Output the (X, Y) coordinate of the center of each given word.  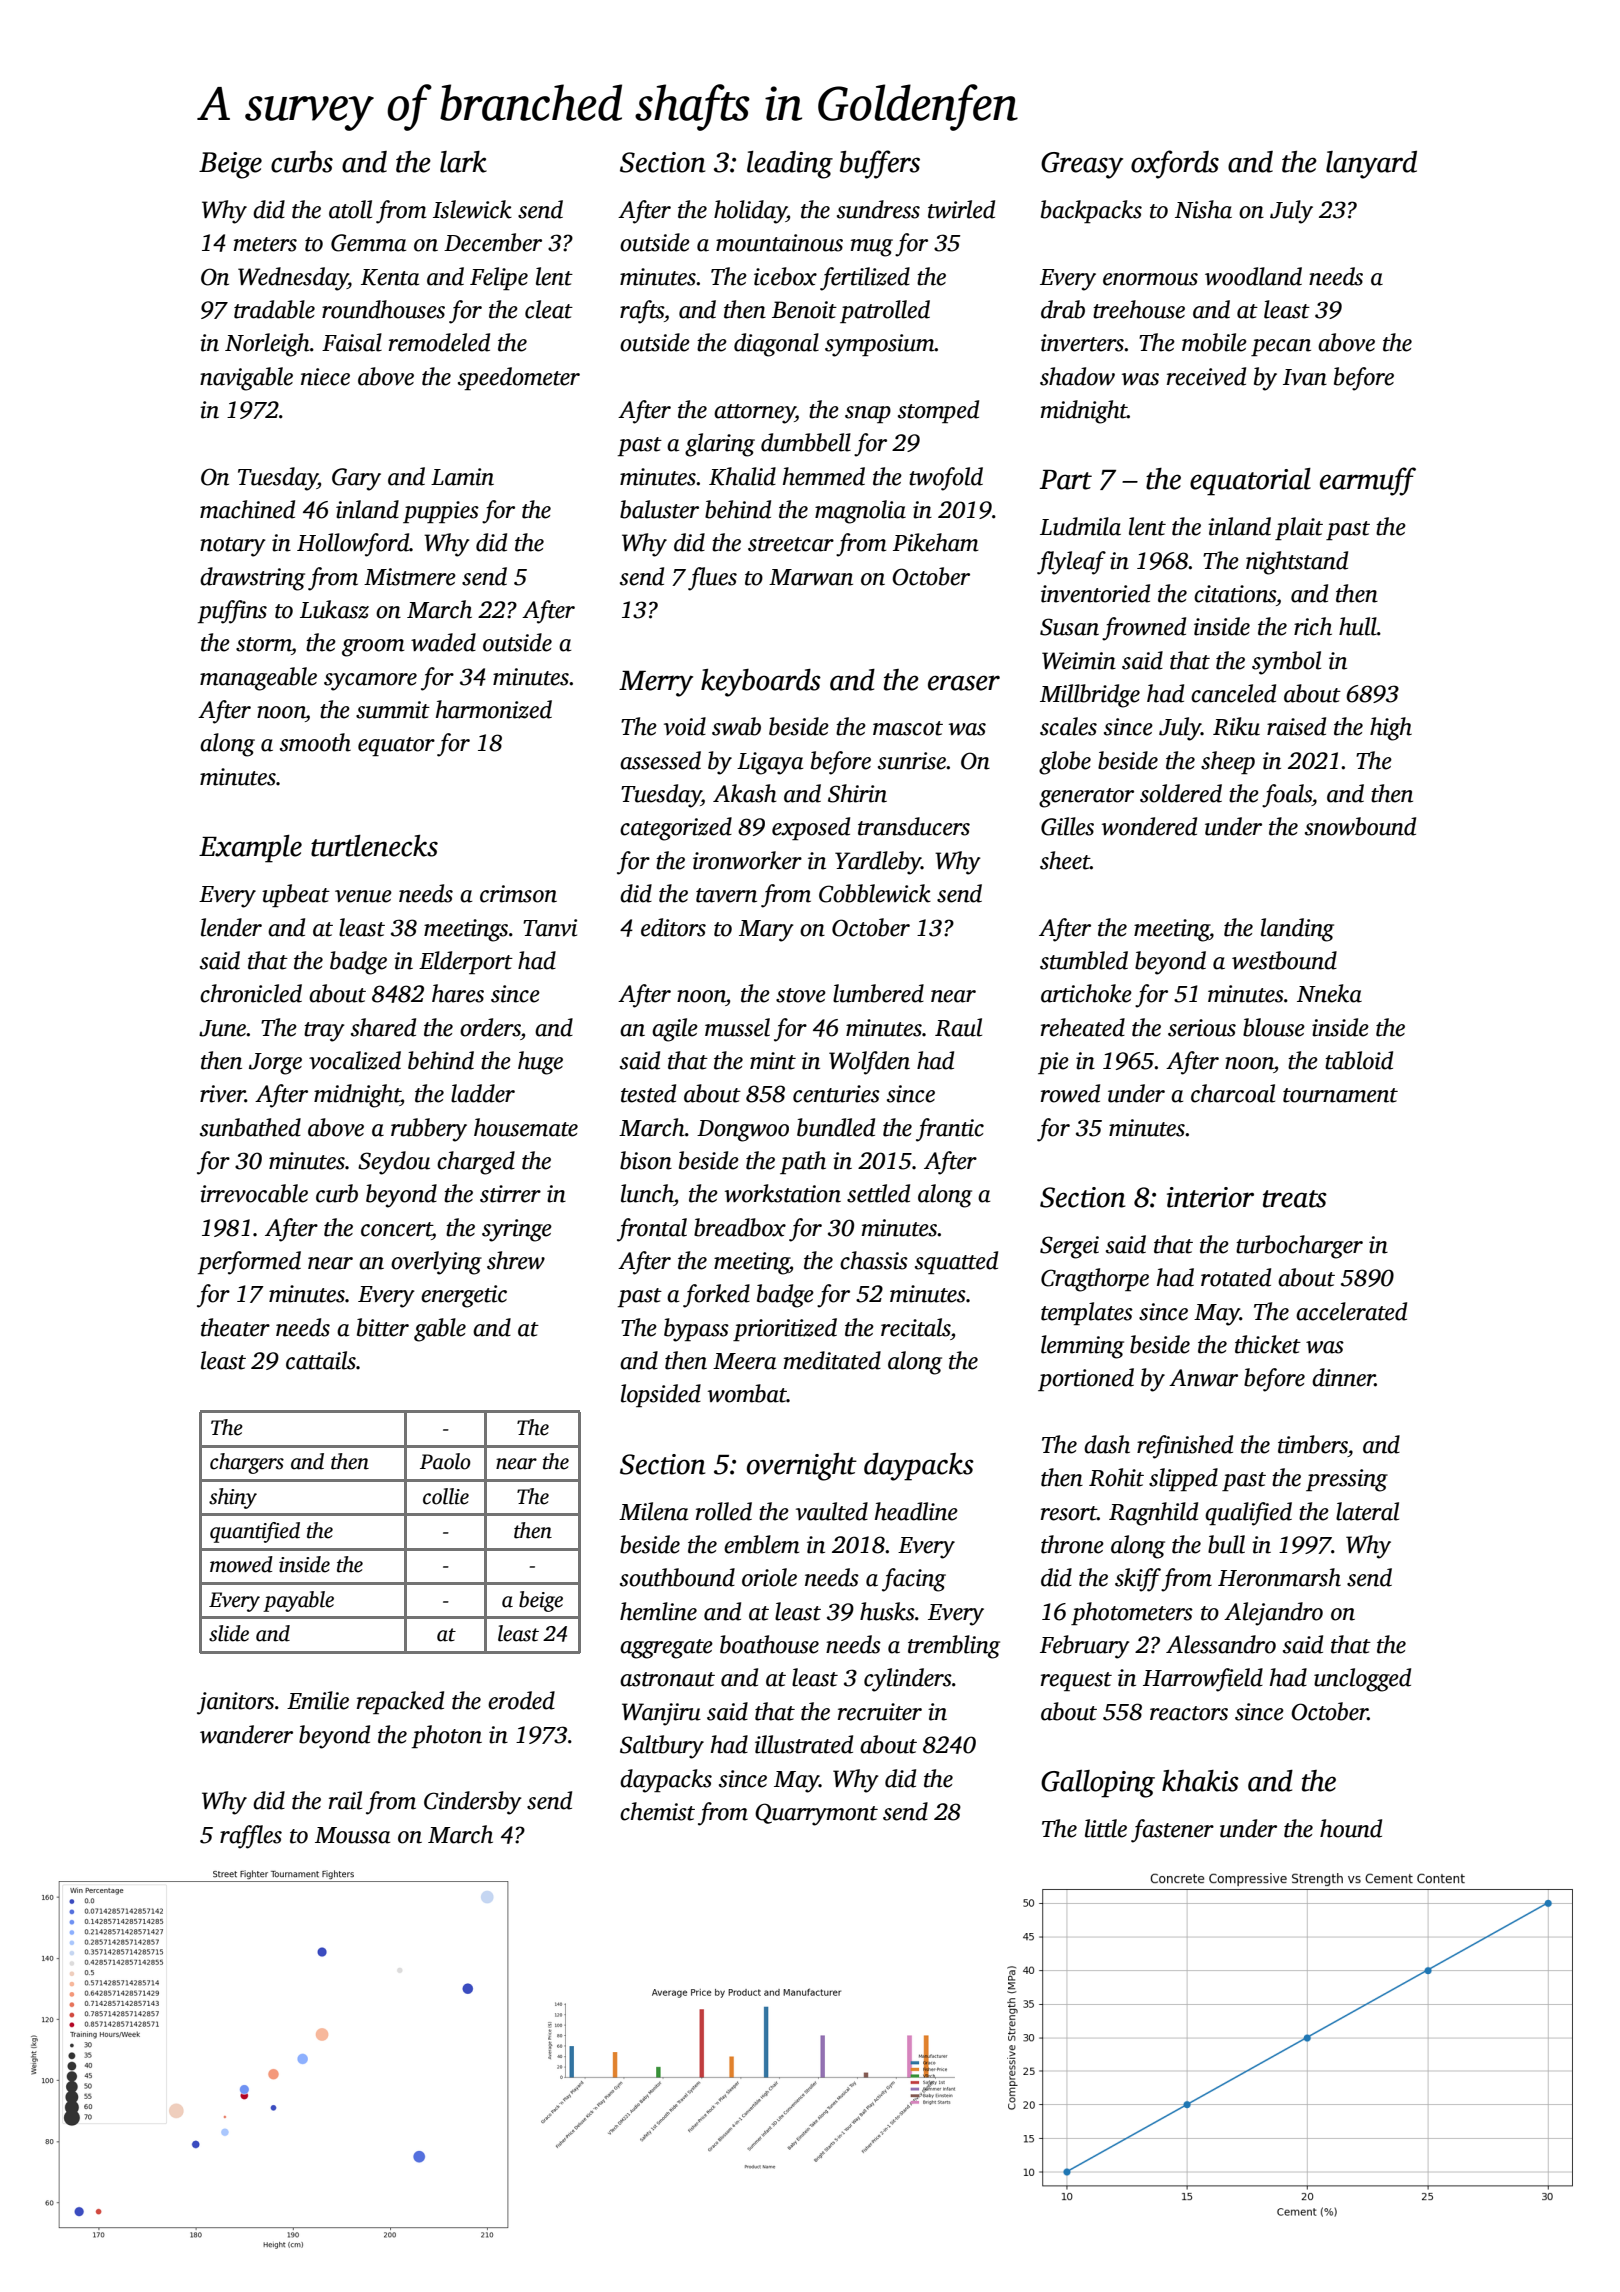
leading (790, 165)
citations (1235, 594)
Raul (958, 1027)
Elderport (466, 962)
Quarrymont (816, 1814)
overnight (802, 1467)
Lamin (462, 477)
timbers (1313, 1444)
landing (1297, 930)
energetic (464, 1296)
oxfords (1175, 164)
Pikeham (935, 542)
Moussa (352, 1835)
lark (463, 162)
